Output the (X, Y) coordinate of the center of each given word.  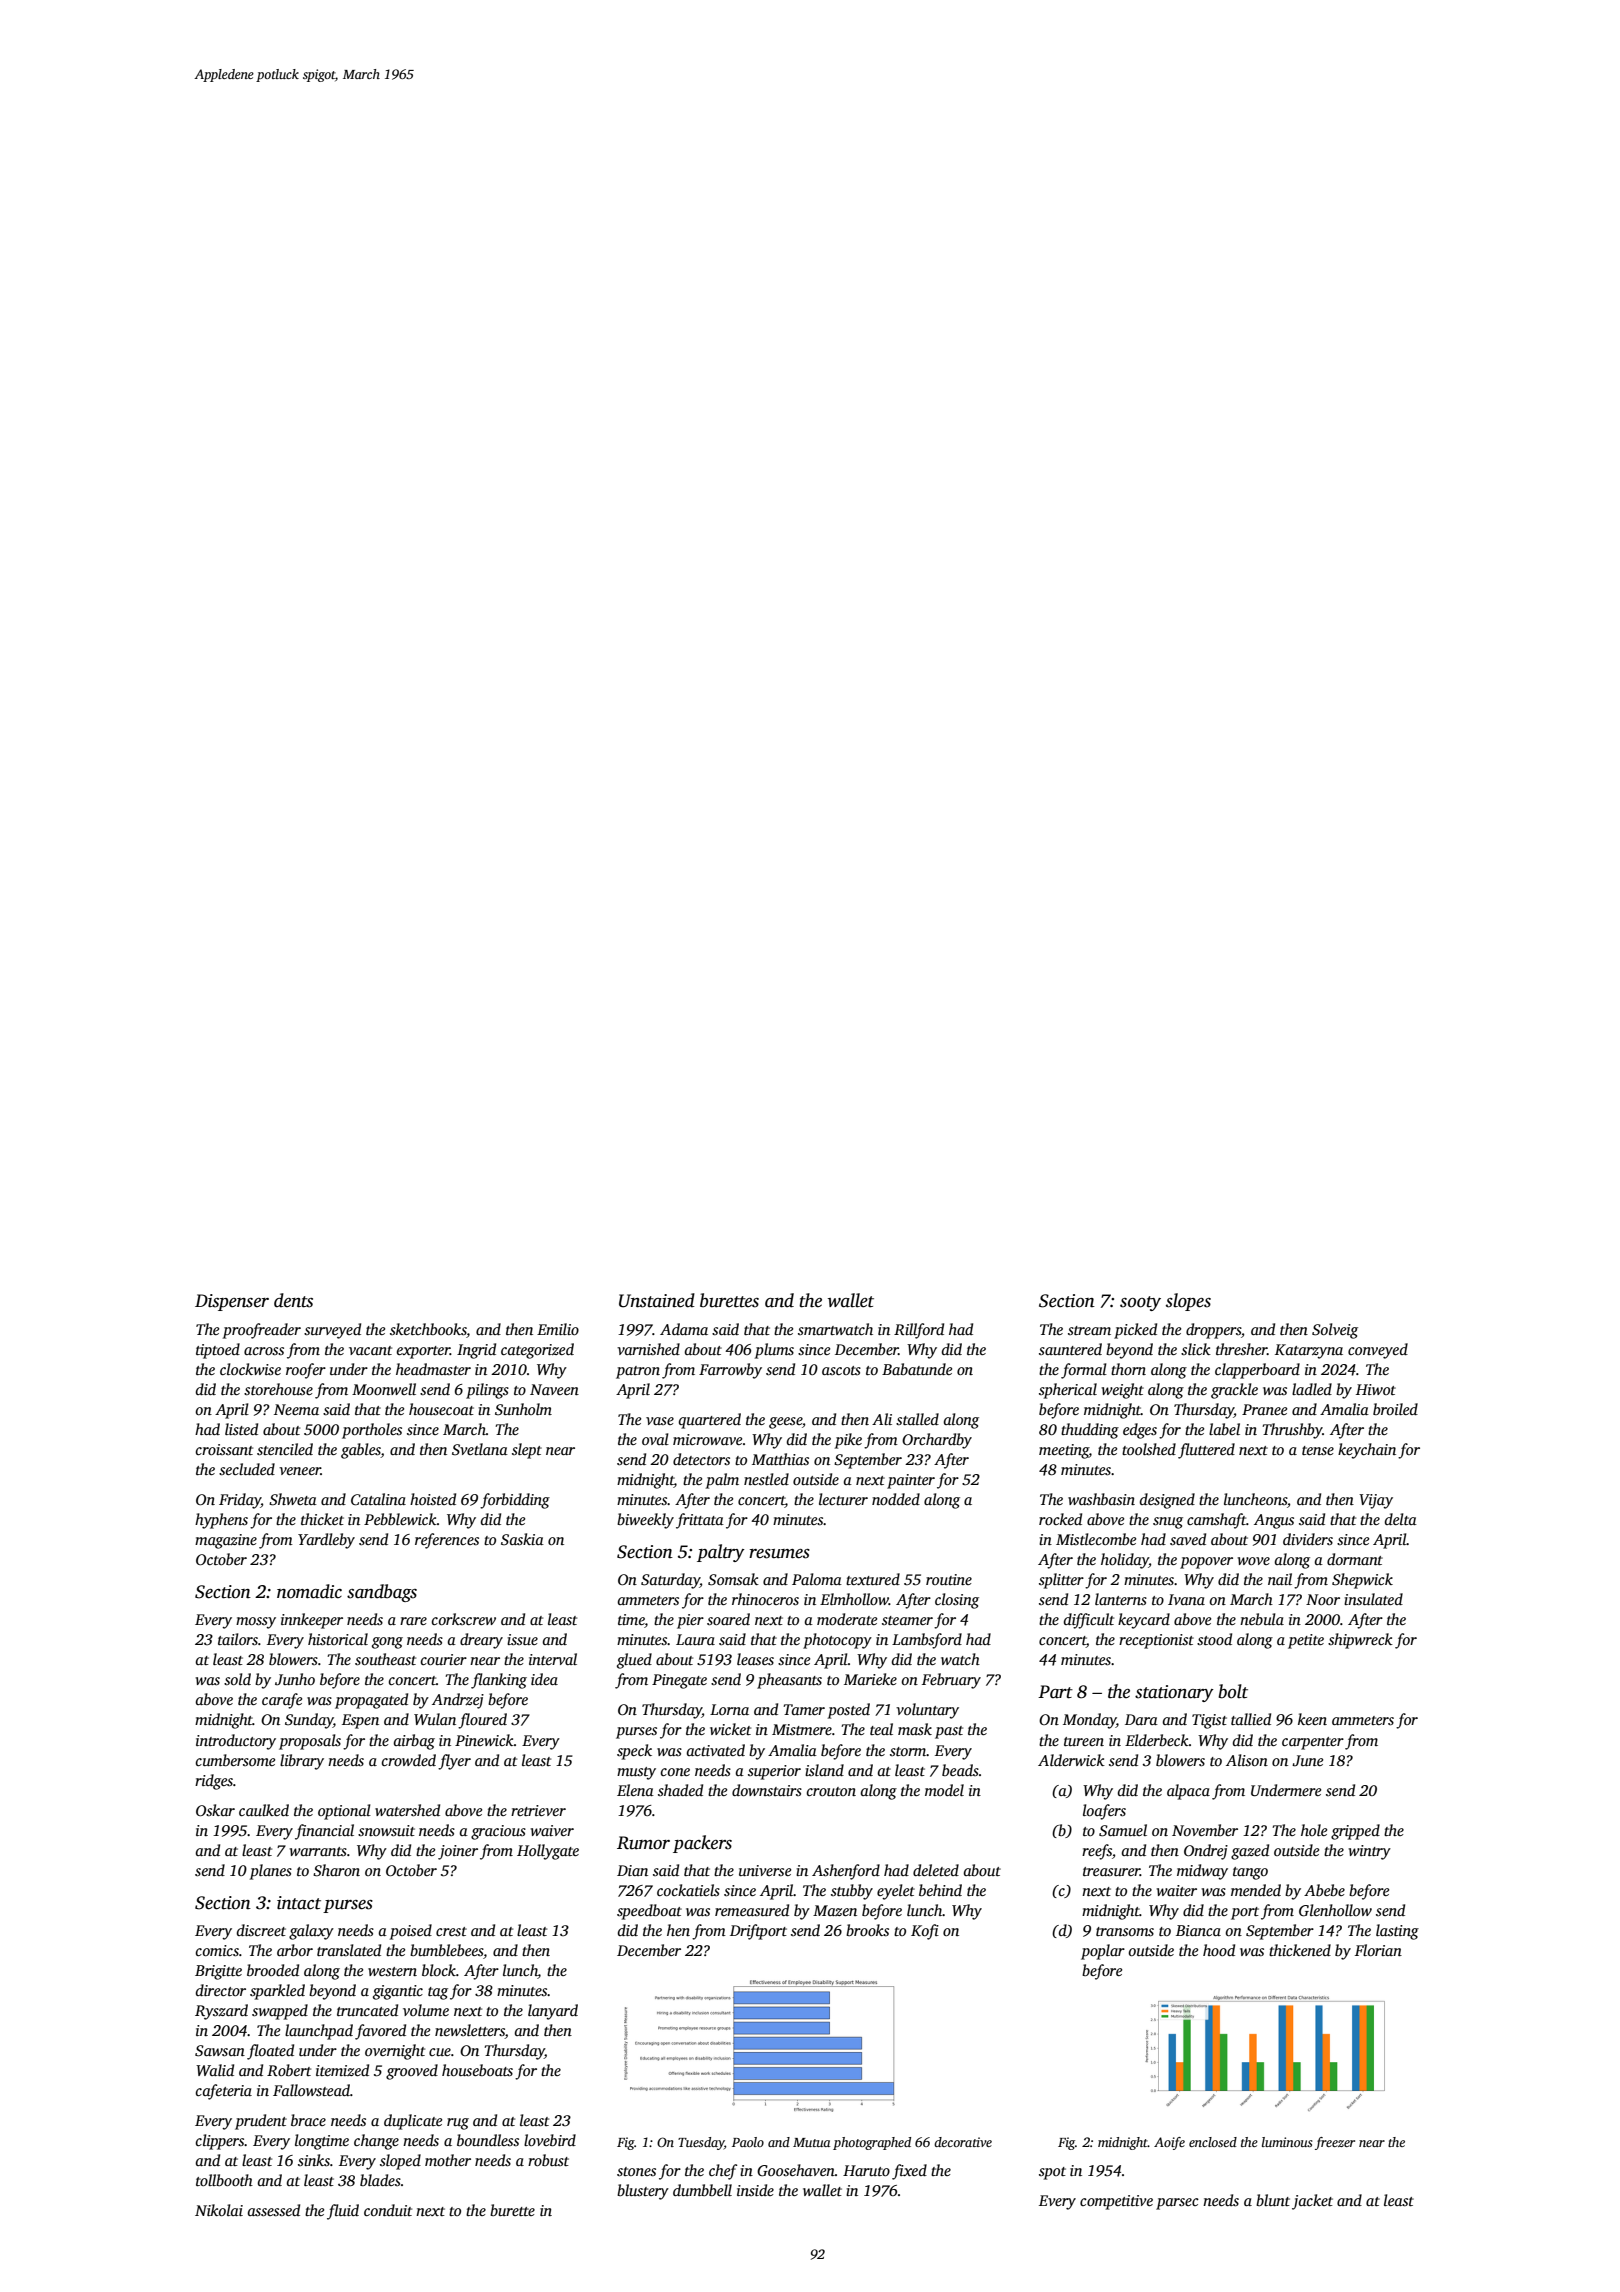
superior (774, 1772)
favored (380, 2032)
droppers (1213, 1331)
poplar (1103, 1952)
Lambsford (927, 1641)
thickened (1300, 1950)
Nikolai (219, 2210)
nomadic (309, 1591)
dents (293, 1300)
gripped (1355, 1832)
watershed (407, 1810)
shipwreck (1360, 1641)
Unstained (657, 1300)
